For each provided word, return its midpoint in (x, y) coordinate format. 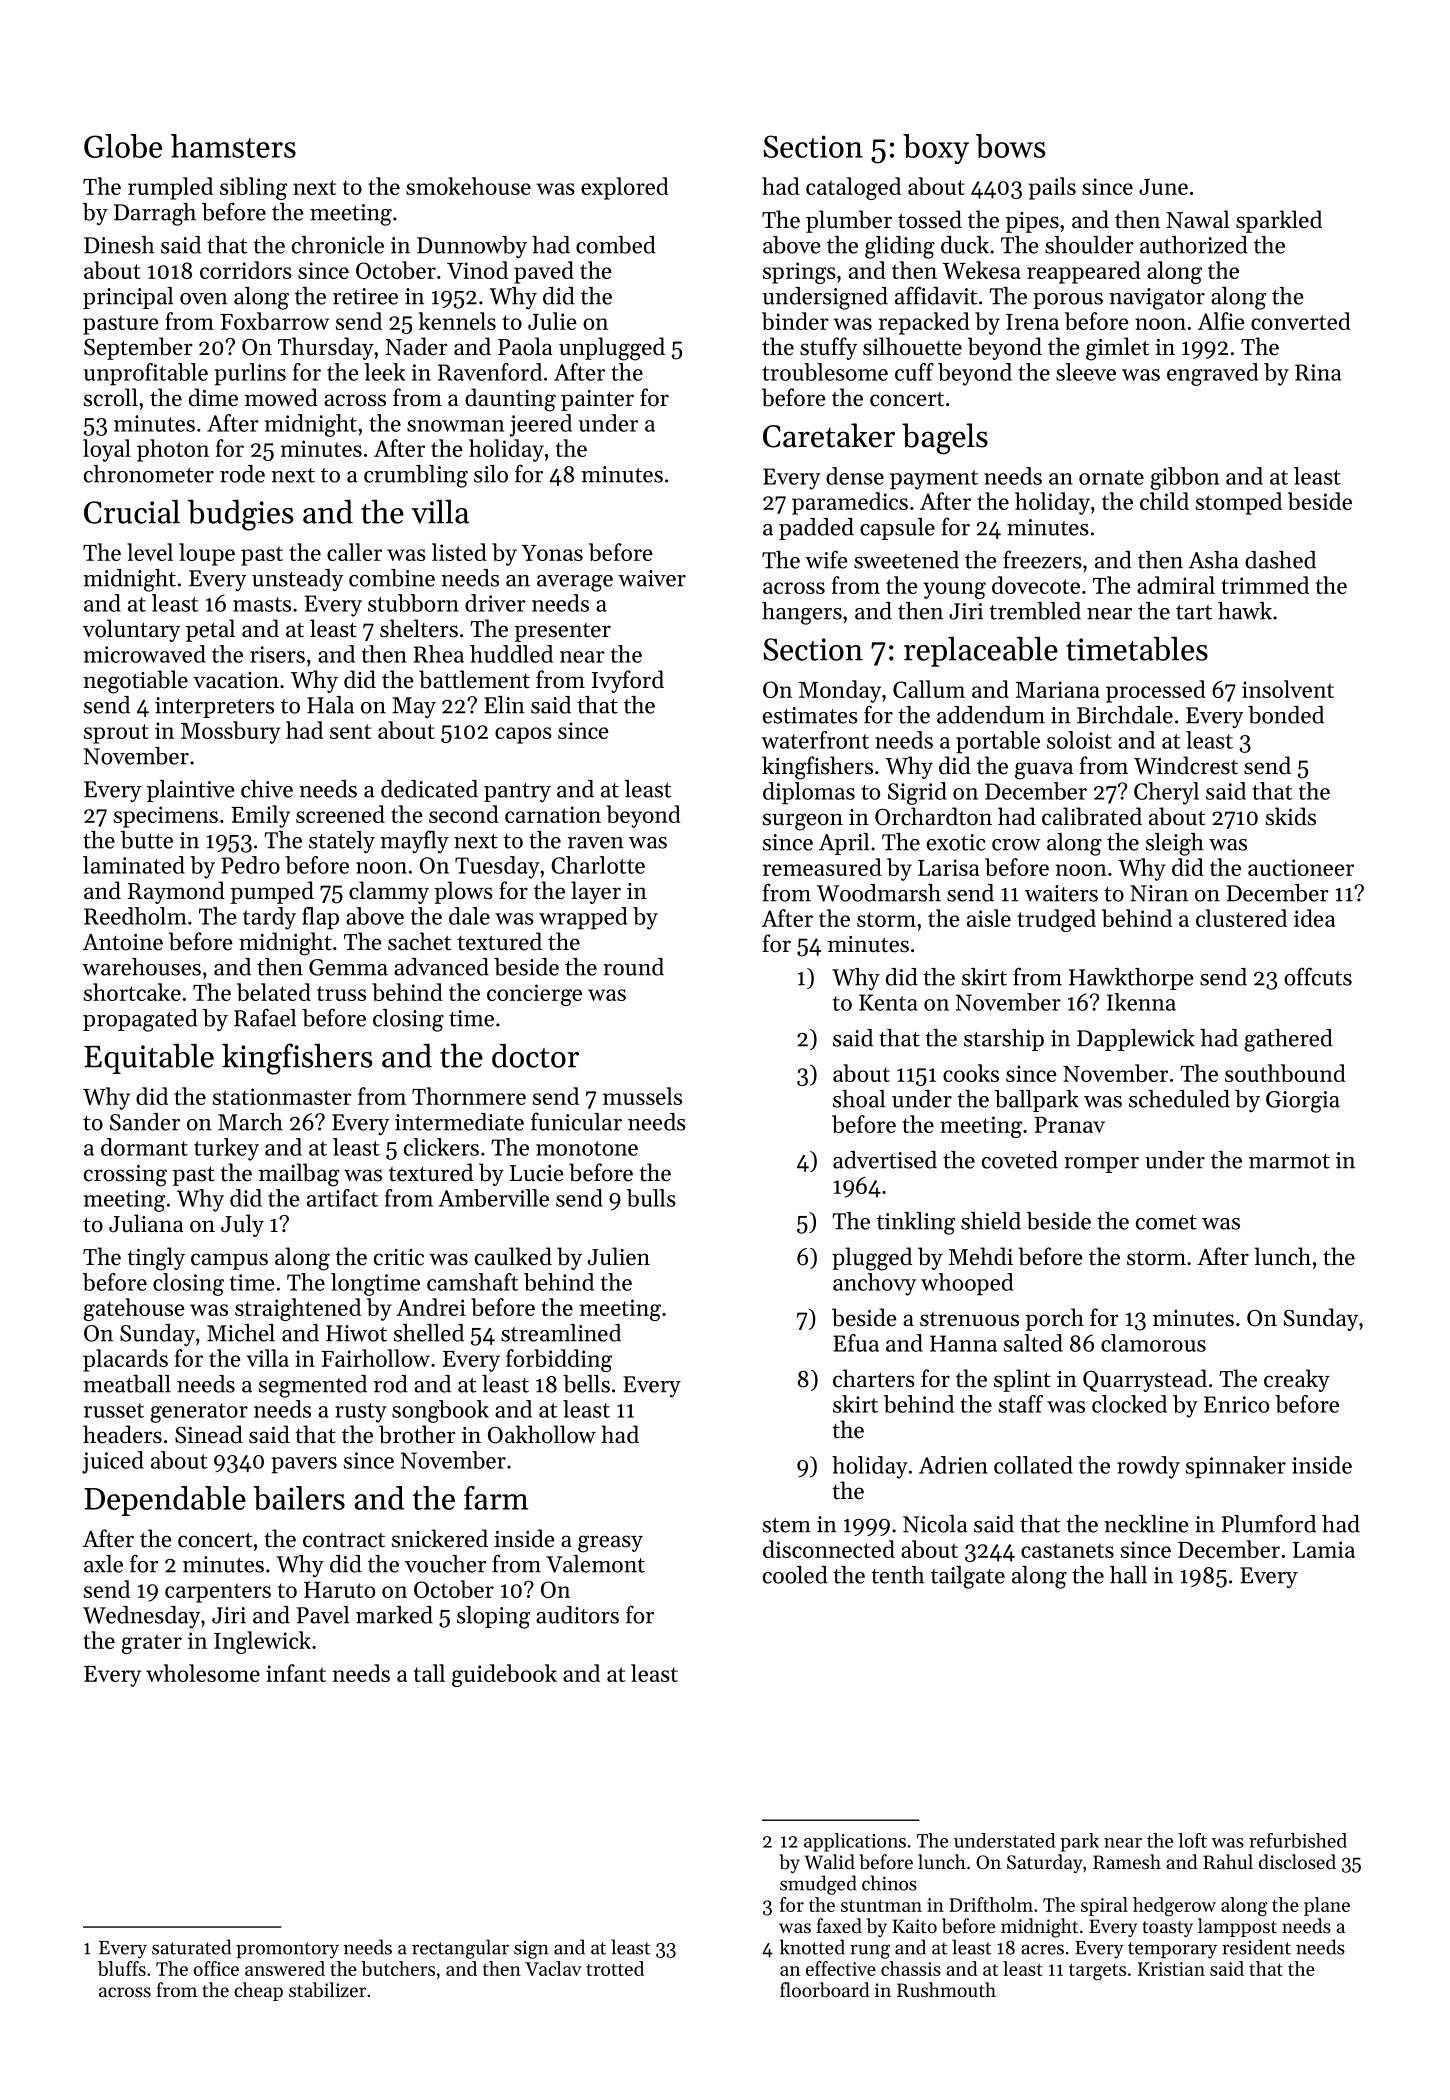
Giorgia (1303, 1102)
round (633, 967)
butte (147, 840)
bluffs (122, 1968)
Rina (1318, 372)
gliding (900, 247)
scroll (111, 397)
